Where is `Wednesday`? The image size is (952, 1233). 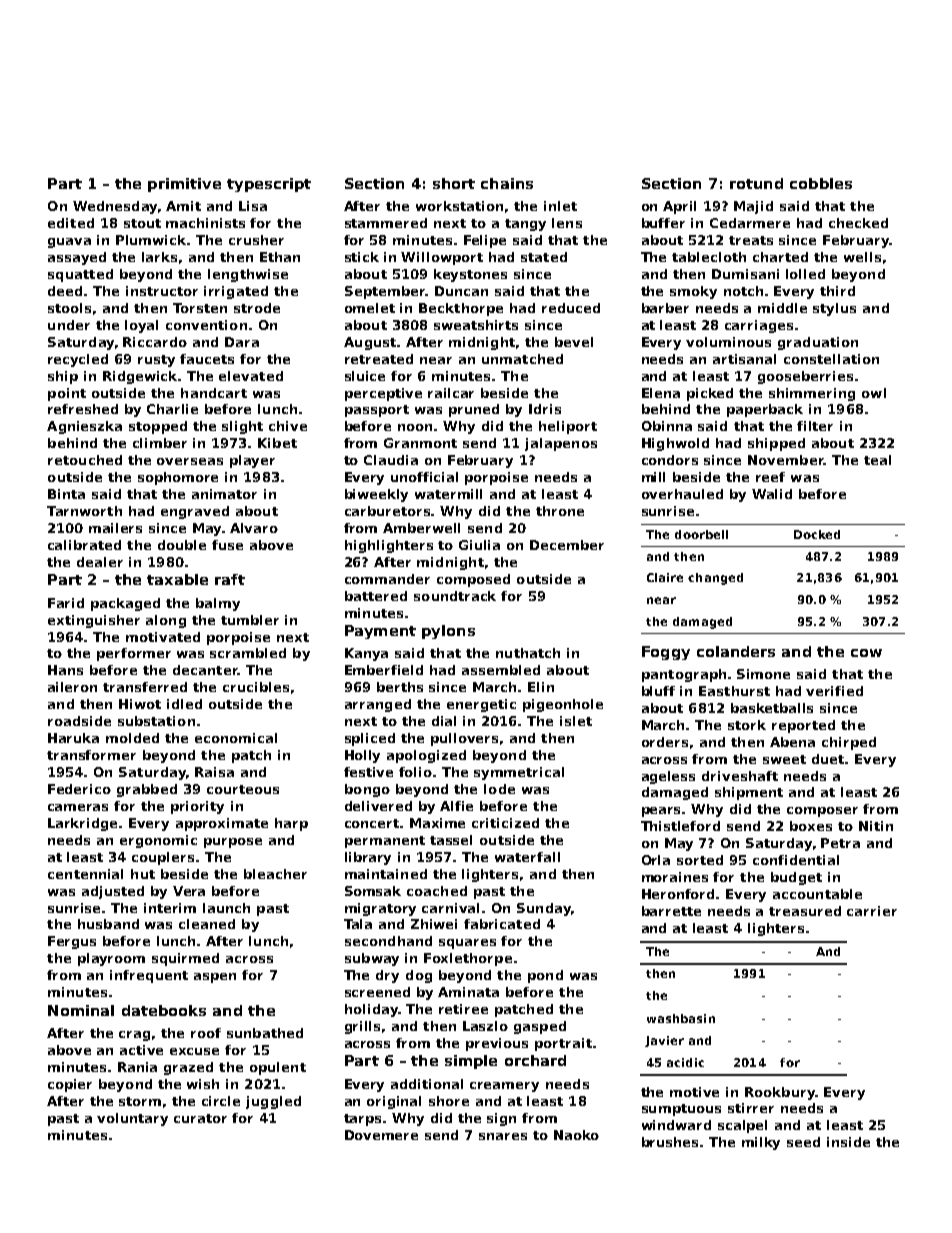
Wednesday is located at coordinates (115, 207).
